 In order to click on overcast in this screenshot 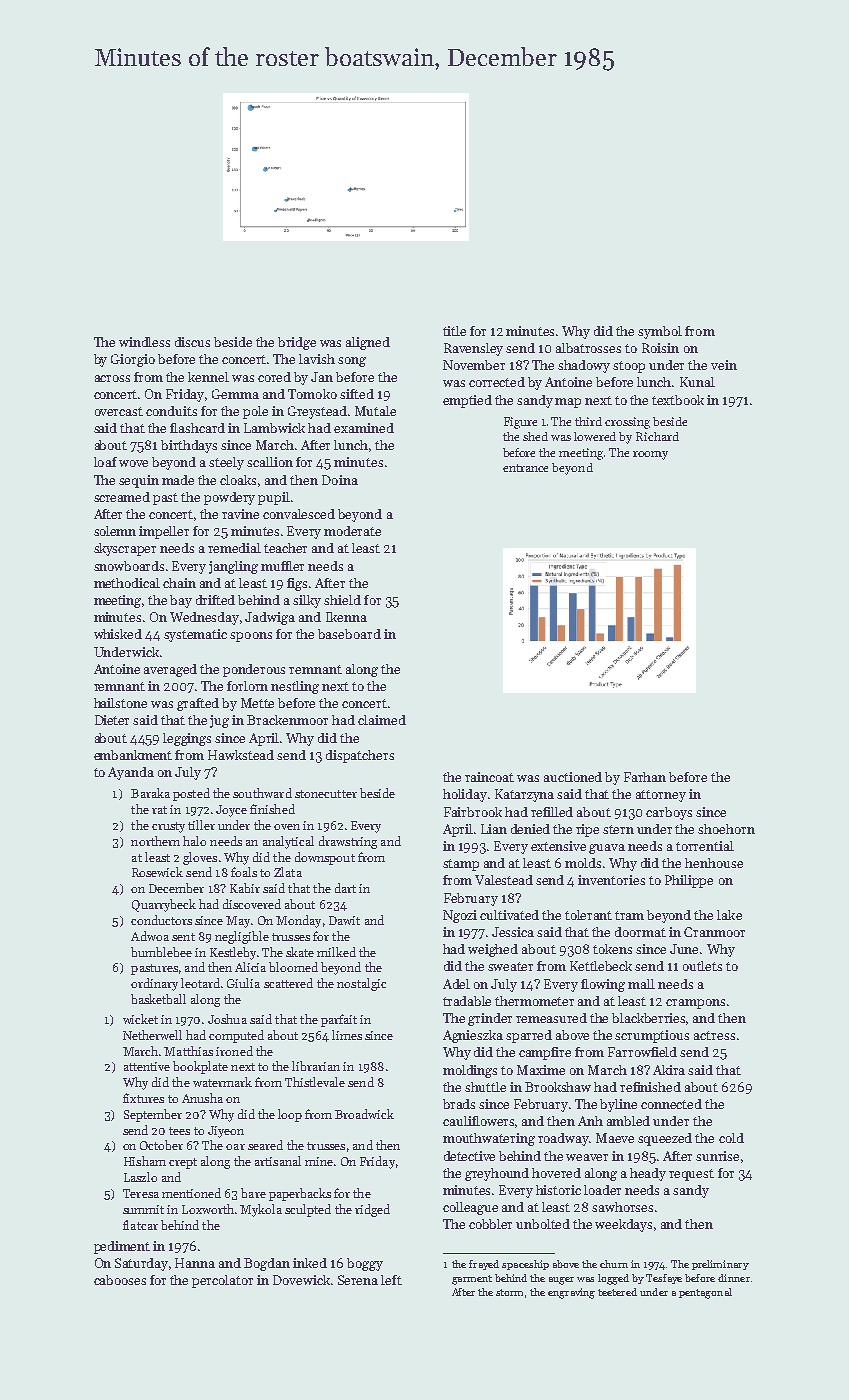, I will do `click(119, 411)`.
